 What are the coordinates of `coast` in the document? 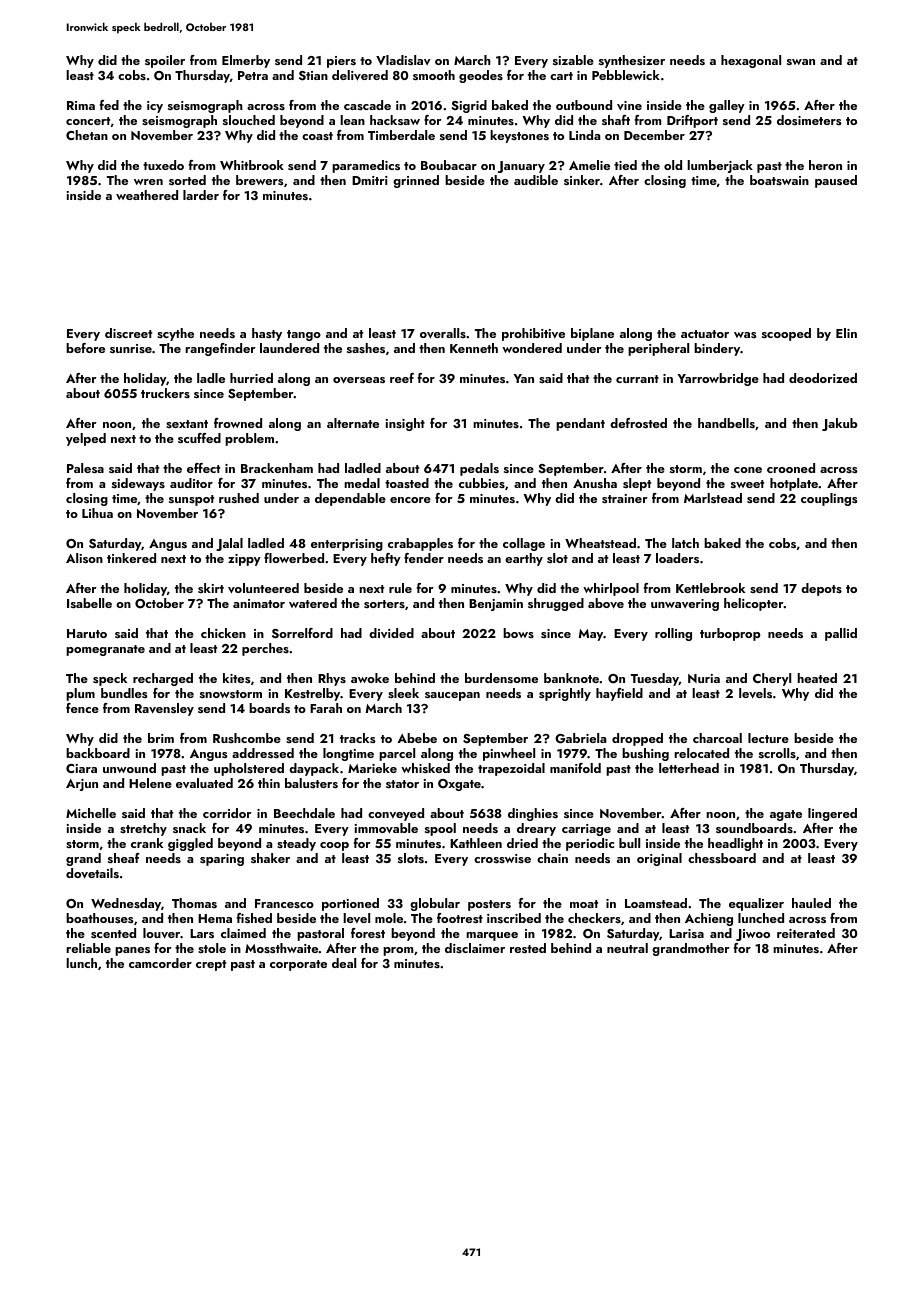 It's located at (317, 136).
